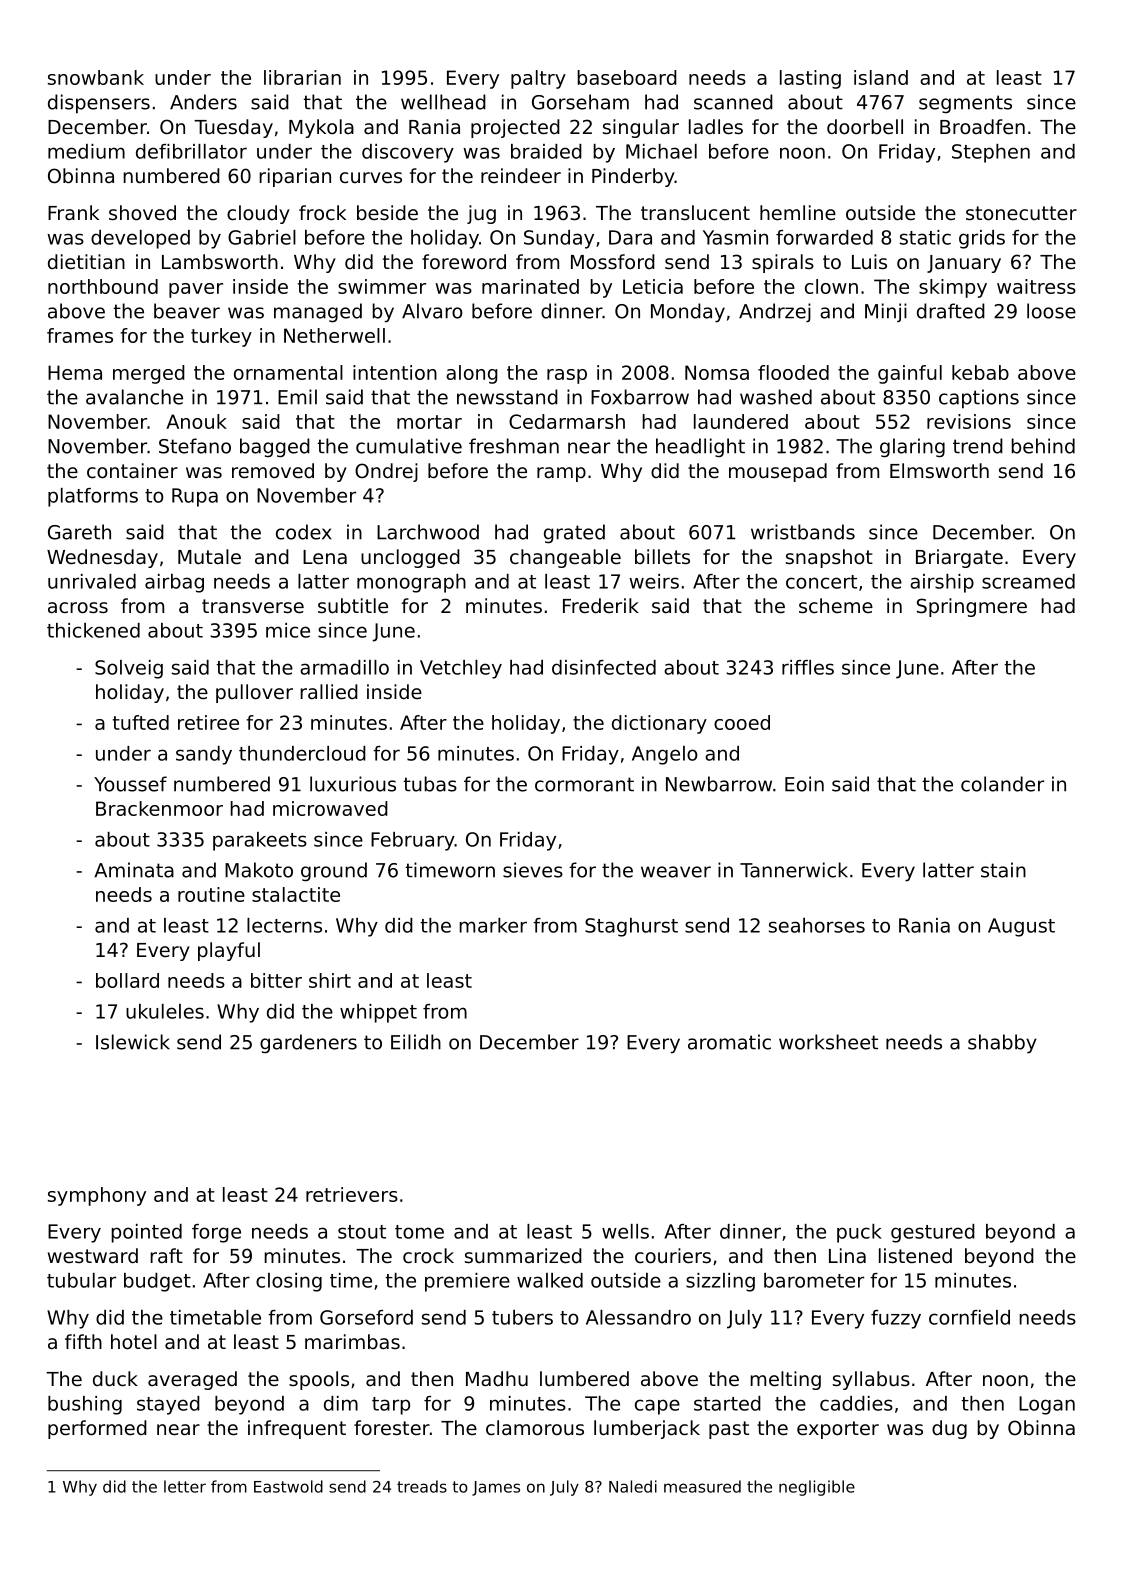 This document has height=1589, width=1123. I want to click on luxurious, so click(353, 784).
